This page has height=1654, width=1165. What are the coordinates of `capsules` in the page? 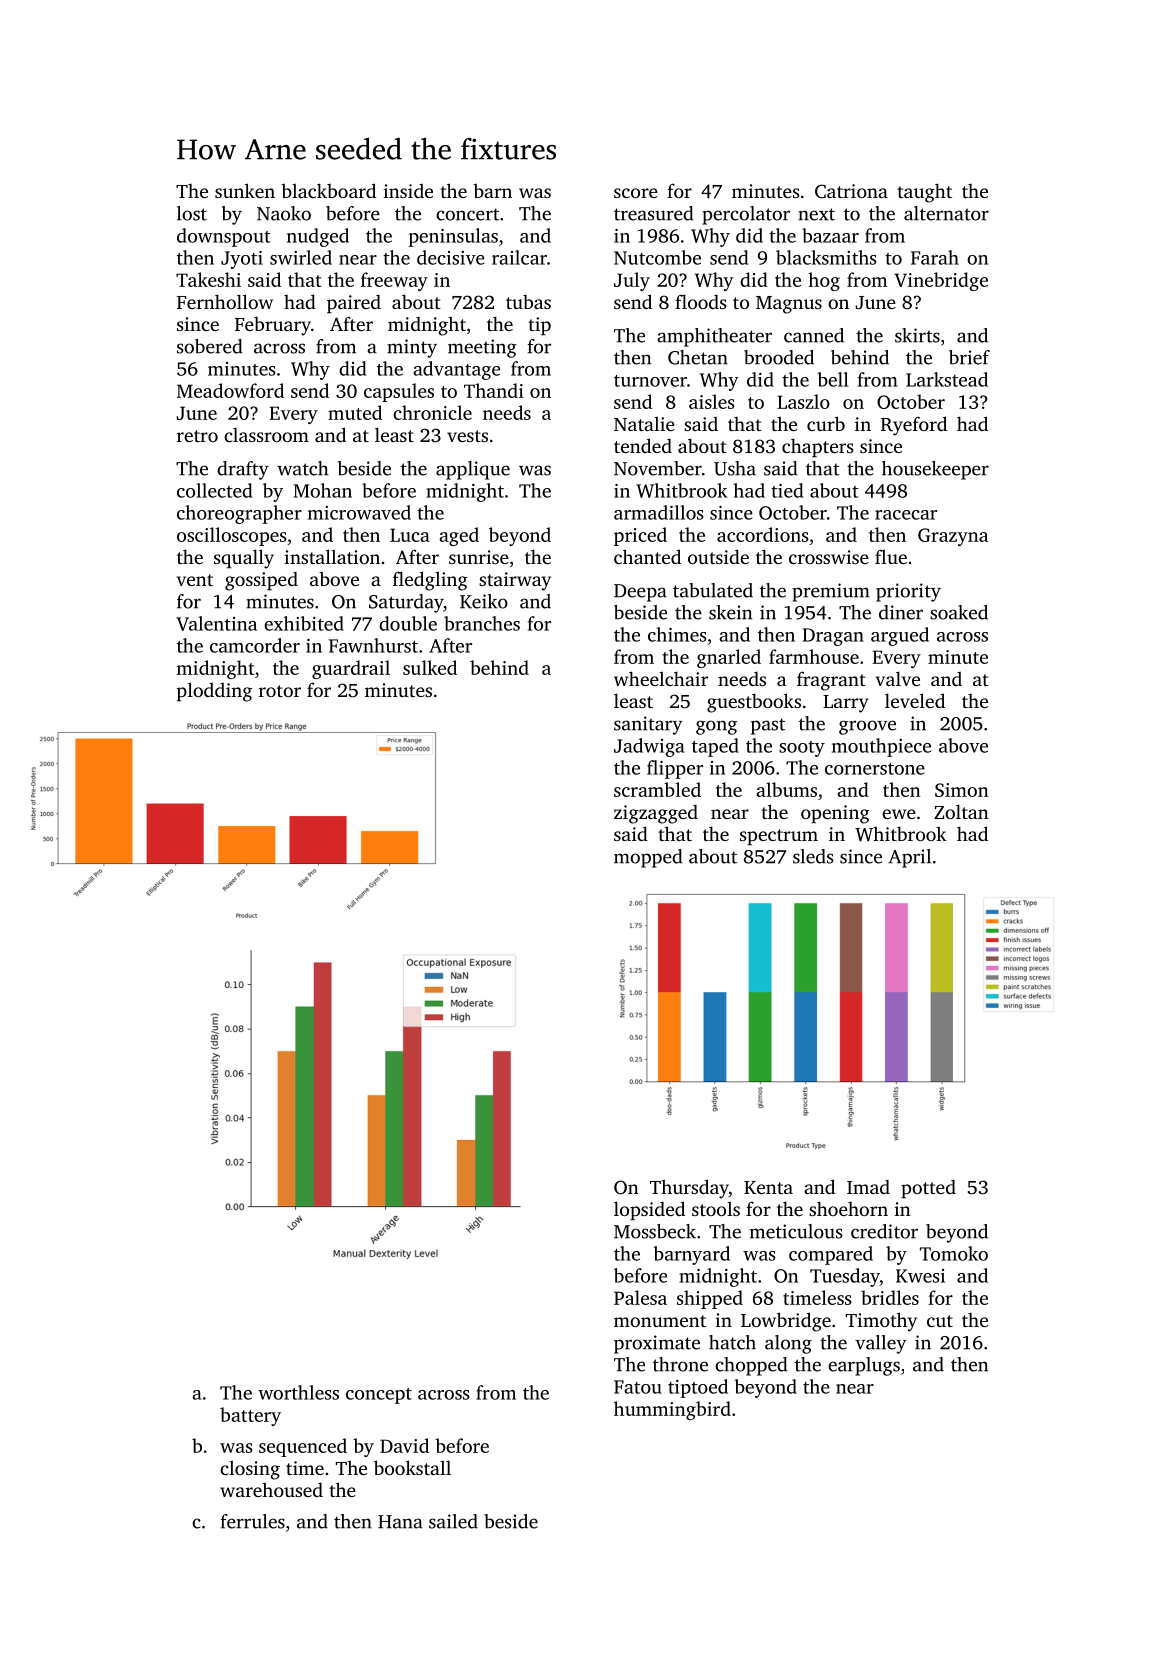 It's located at (399, 392).
